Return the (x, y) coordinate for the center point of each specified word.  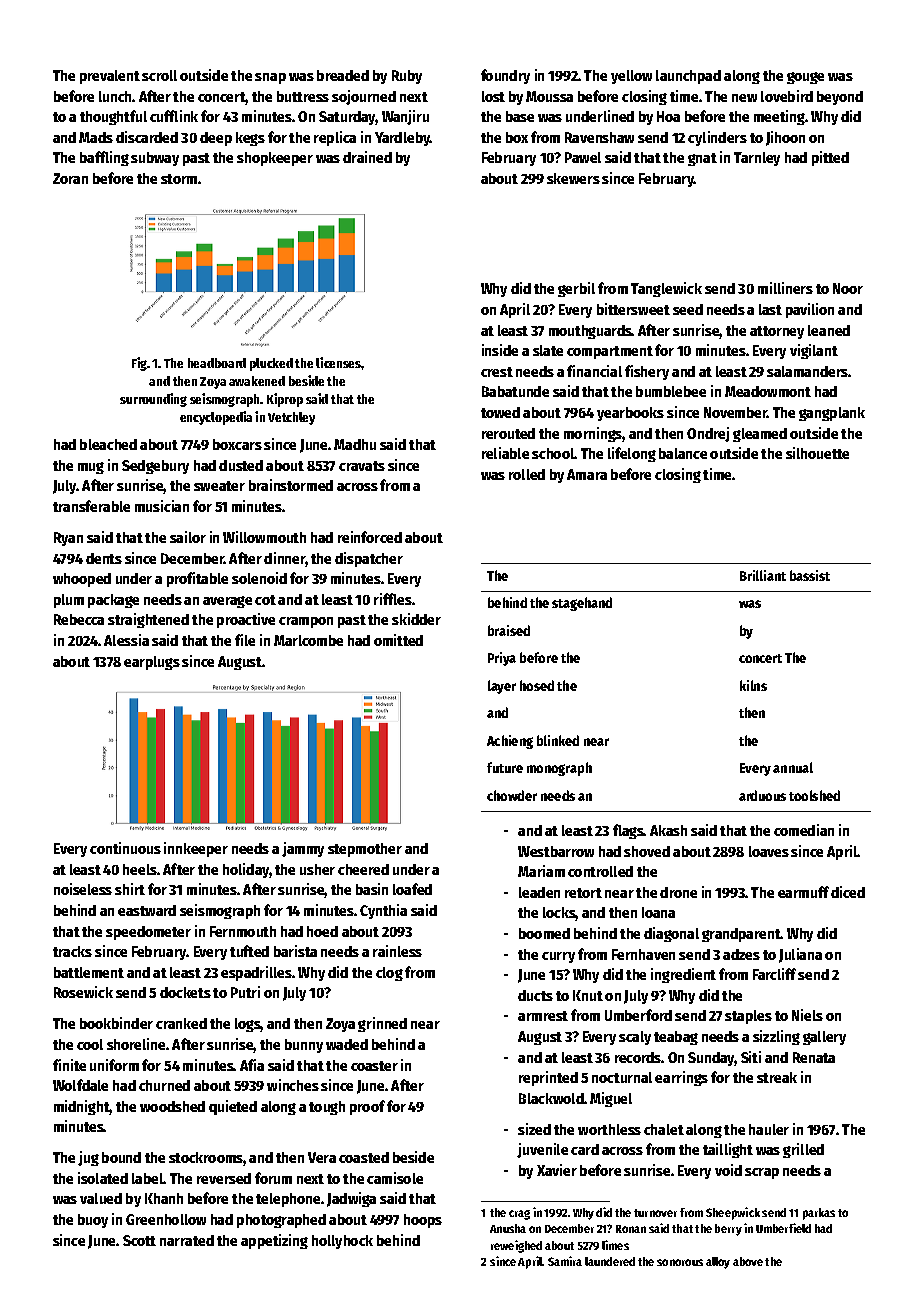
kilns (753, 685)
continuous (125, 848)
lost (493, 96)
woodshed (172, 1106)
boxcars (237, 444)
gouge (805, 78)
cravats (362, 466)
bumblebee (671, 391)
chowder (512, 795)
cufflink (174, 116)
